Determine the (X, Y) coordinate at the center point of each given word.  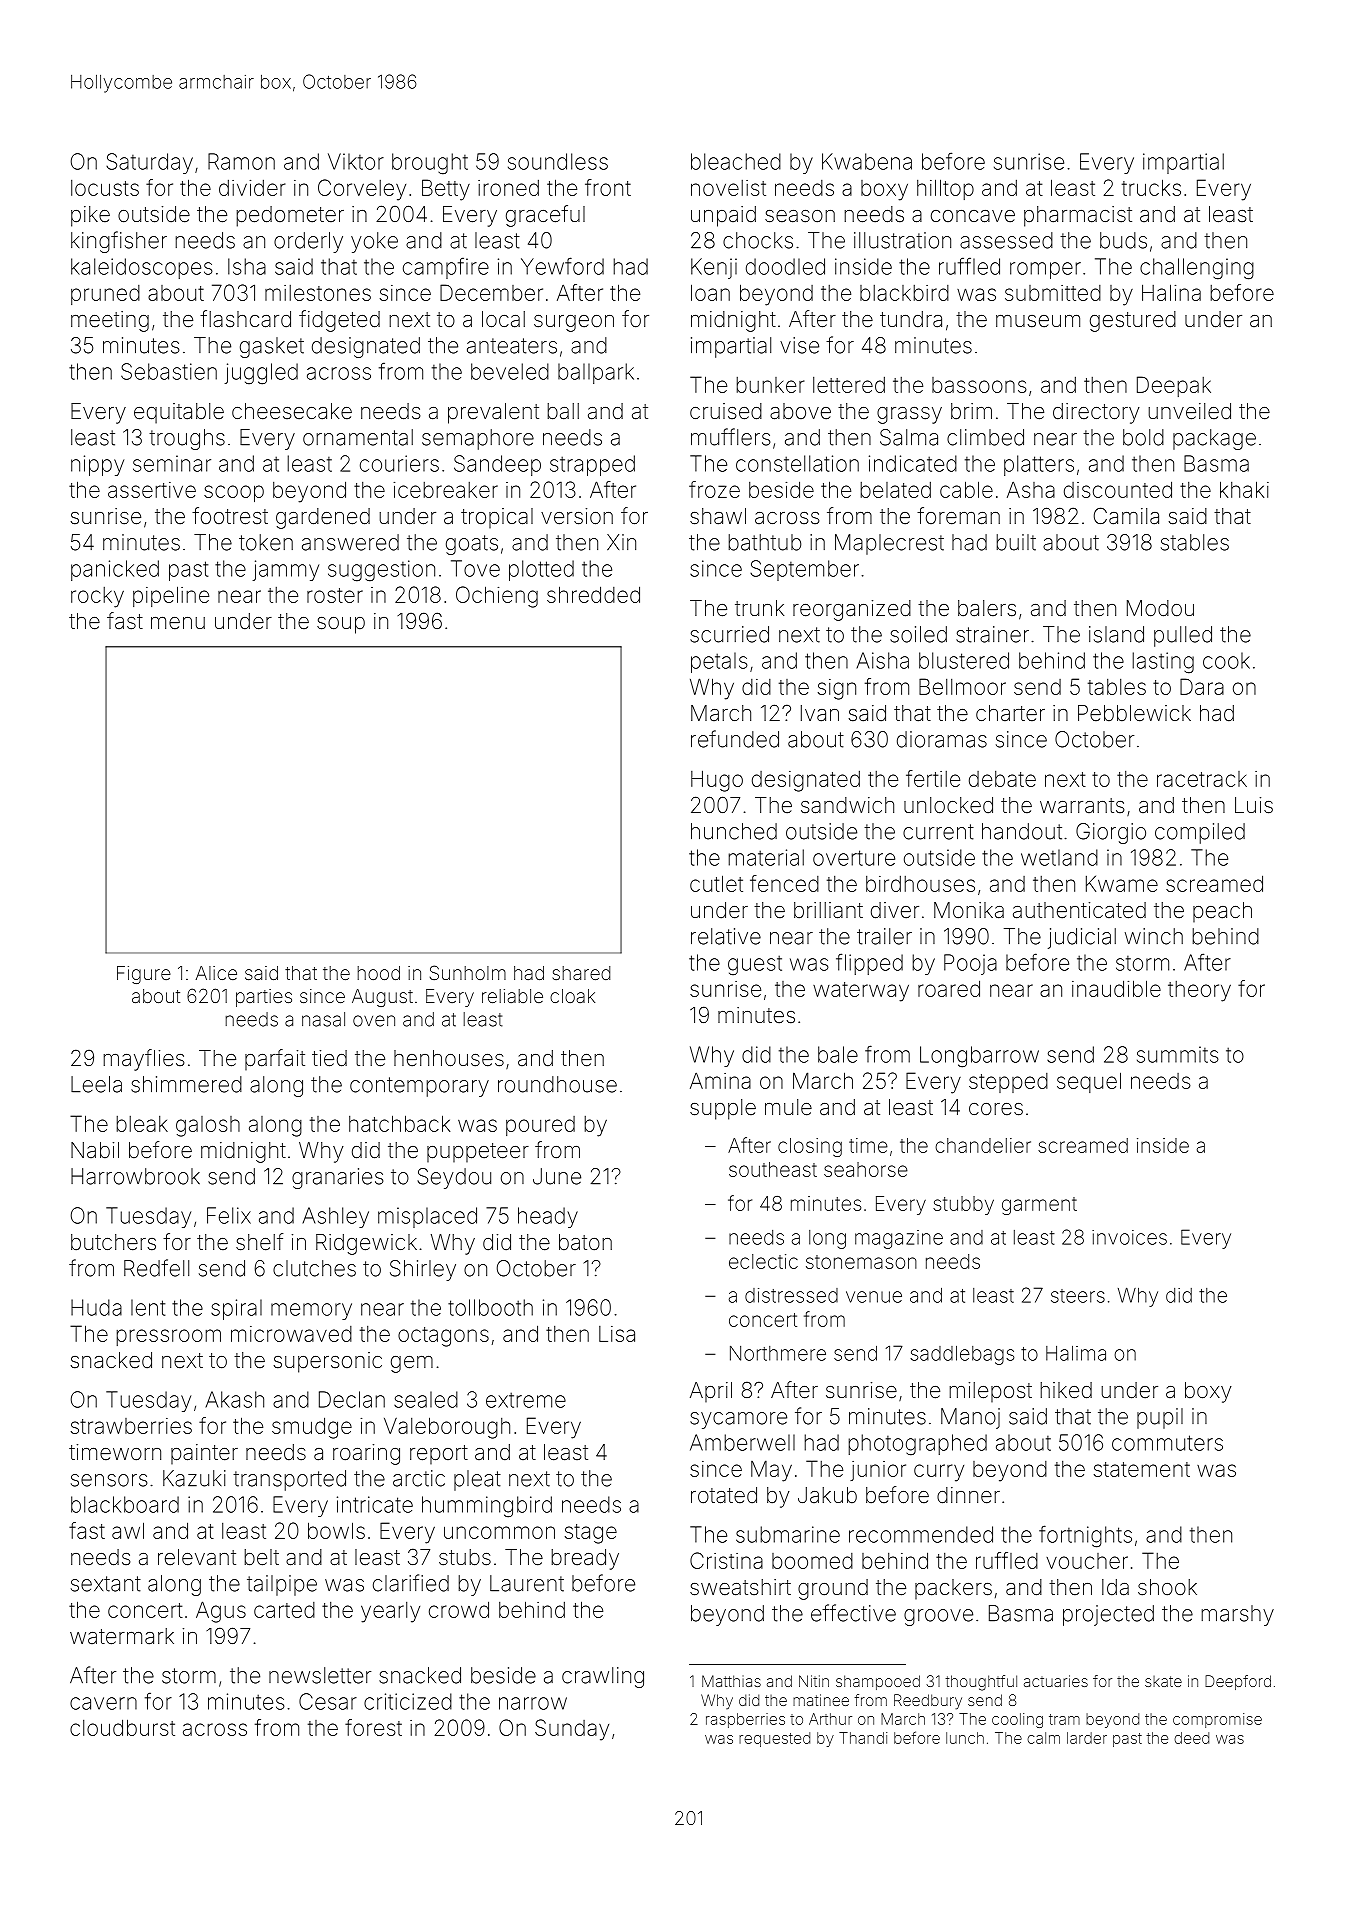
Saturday (149, 163)
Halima (1076, 1353)
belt (261, 1557)
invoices (1129, 1237)
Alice (216, 973)
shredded (593, 594)
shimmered (186, 1084)
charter (1010, 713)
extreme (526, 1400)
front (608, 187)
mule (788, 1107)
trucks (1151, 187)
